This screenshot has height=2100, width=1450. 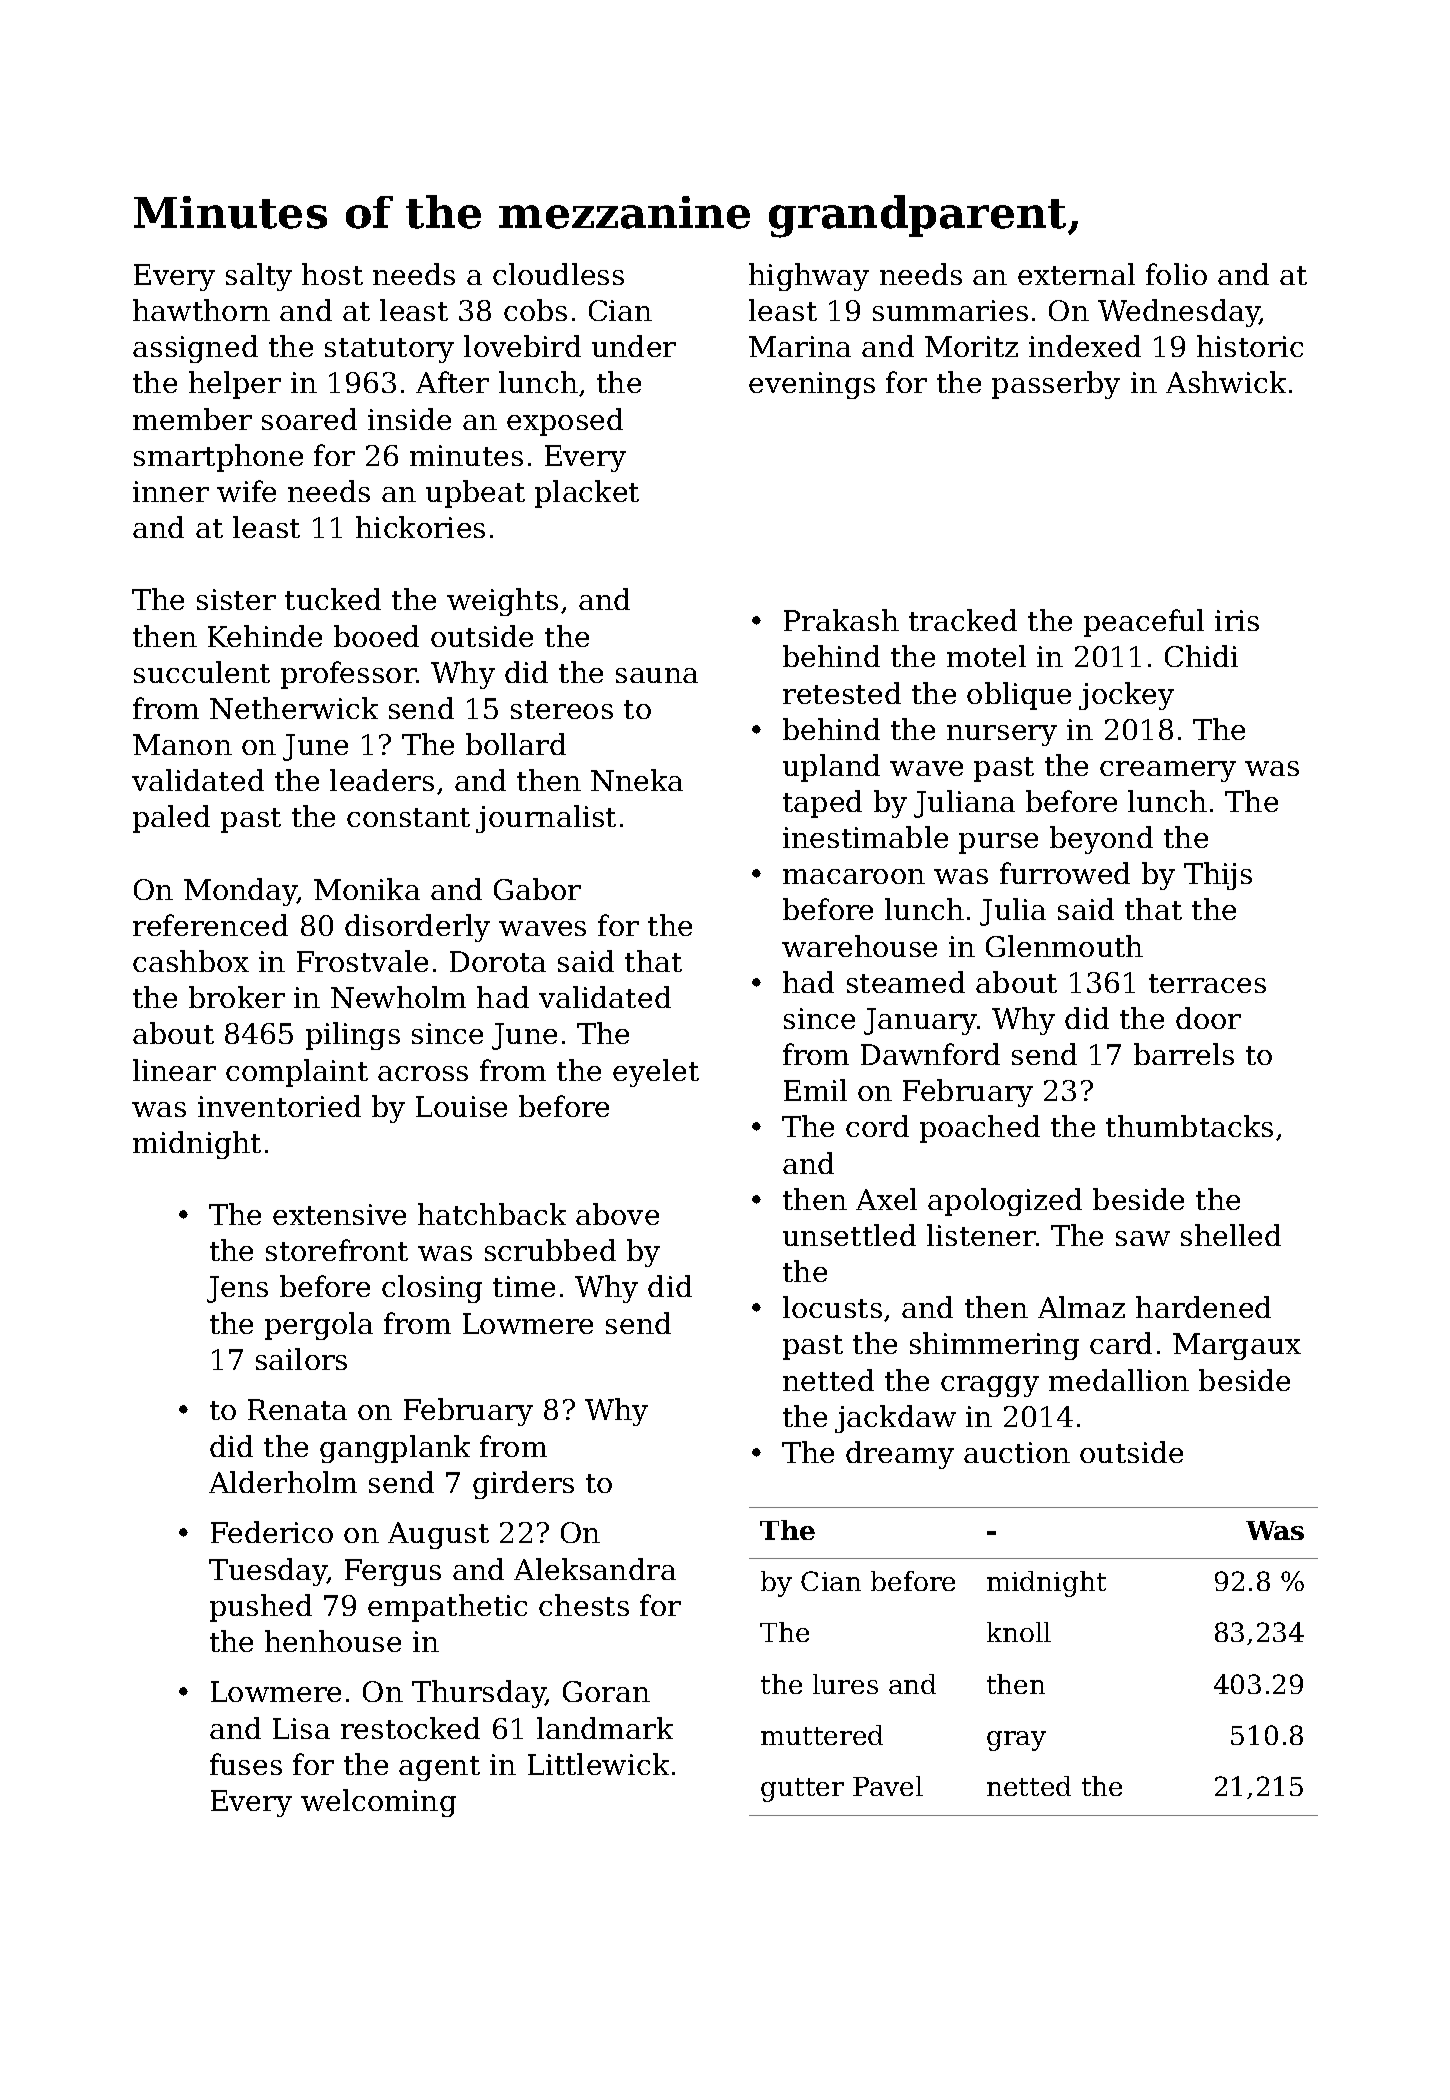 What do you see at coordinates (523, 1485) in the screenshot?
I see `girders` at bounding box center [523, 1485].
